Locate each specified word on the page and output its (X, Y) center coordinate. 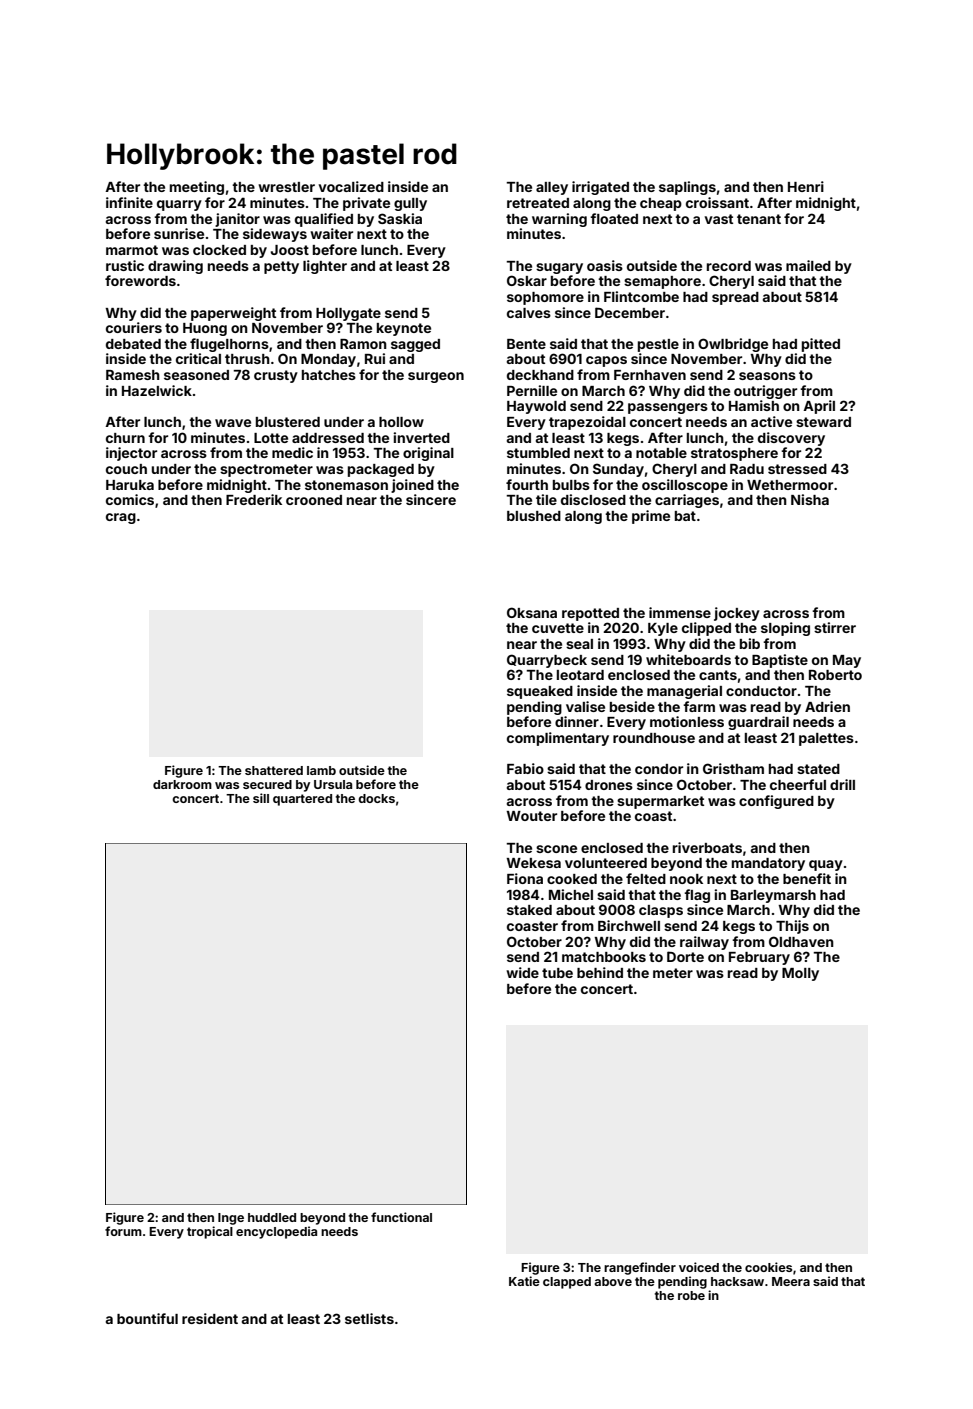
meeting (197, 188)
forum (123, 1231)
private (366, 204)
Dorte (685, 956)
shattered (274, 770)
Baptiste (780, 661)
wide (522, 972)
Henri (806, 186)
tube (557, 973)
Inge (231, 1219)
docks (376, 798)
